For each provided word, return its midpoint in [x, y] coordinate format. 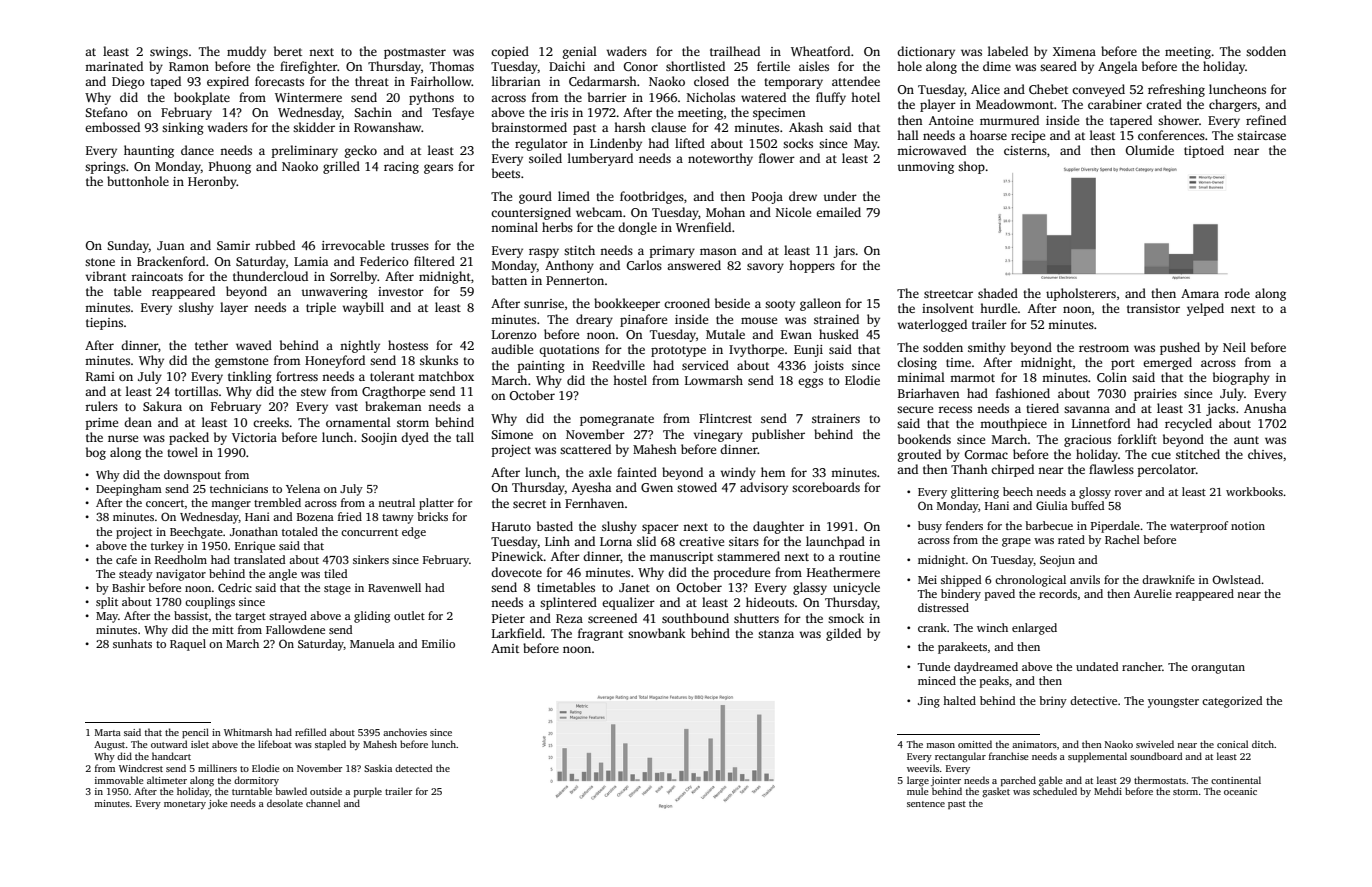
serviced [705, 365]
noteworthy [720, 159]
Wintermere [308, 97]
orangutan [1218, 669]
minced [937, 680]
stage [337, 590]
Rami [100, 376]
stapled [330, 745]
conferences [1171, 135]
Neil [1234, 347]
